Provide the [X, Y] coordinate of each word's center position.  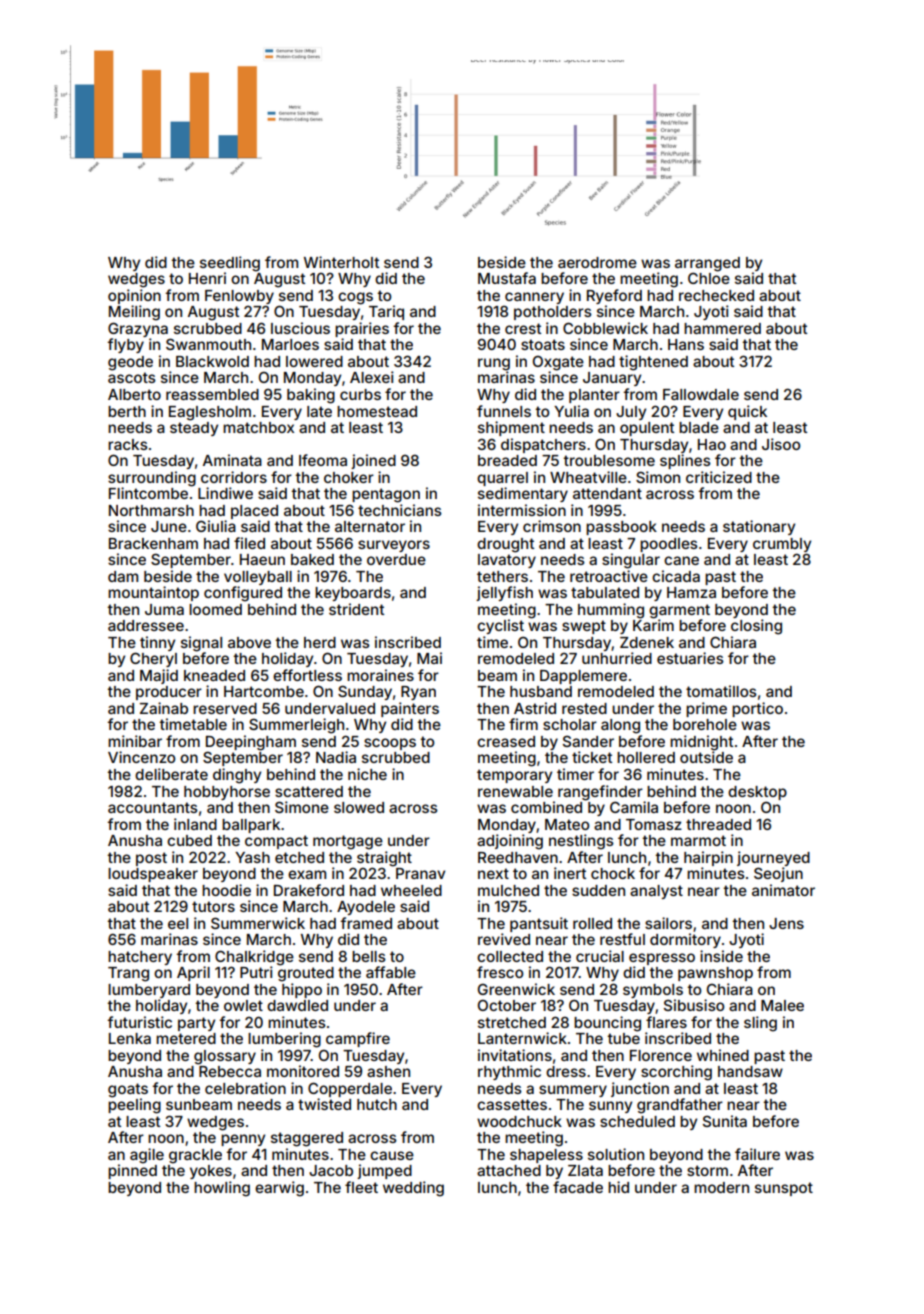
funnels [504, 411]
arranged [707, 264]
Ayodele [366, 908]
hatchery [140, 958]
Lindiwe [225, 493]
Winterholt [341, 262]
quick [747, 412]
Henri [207, 278]
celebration [245, 1088]
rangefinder [600, 793]
